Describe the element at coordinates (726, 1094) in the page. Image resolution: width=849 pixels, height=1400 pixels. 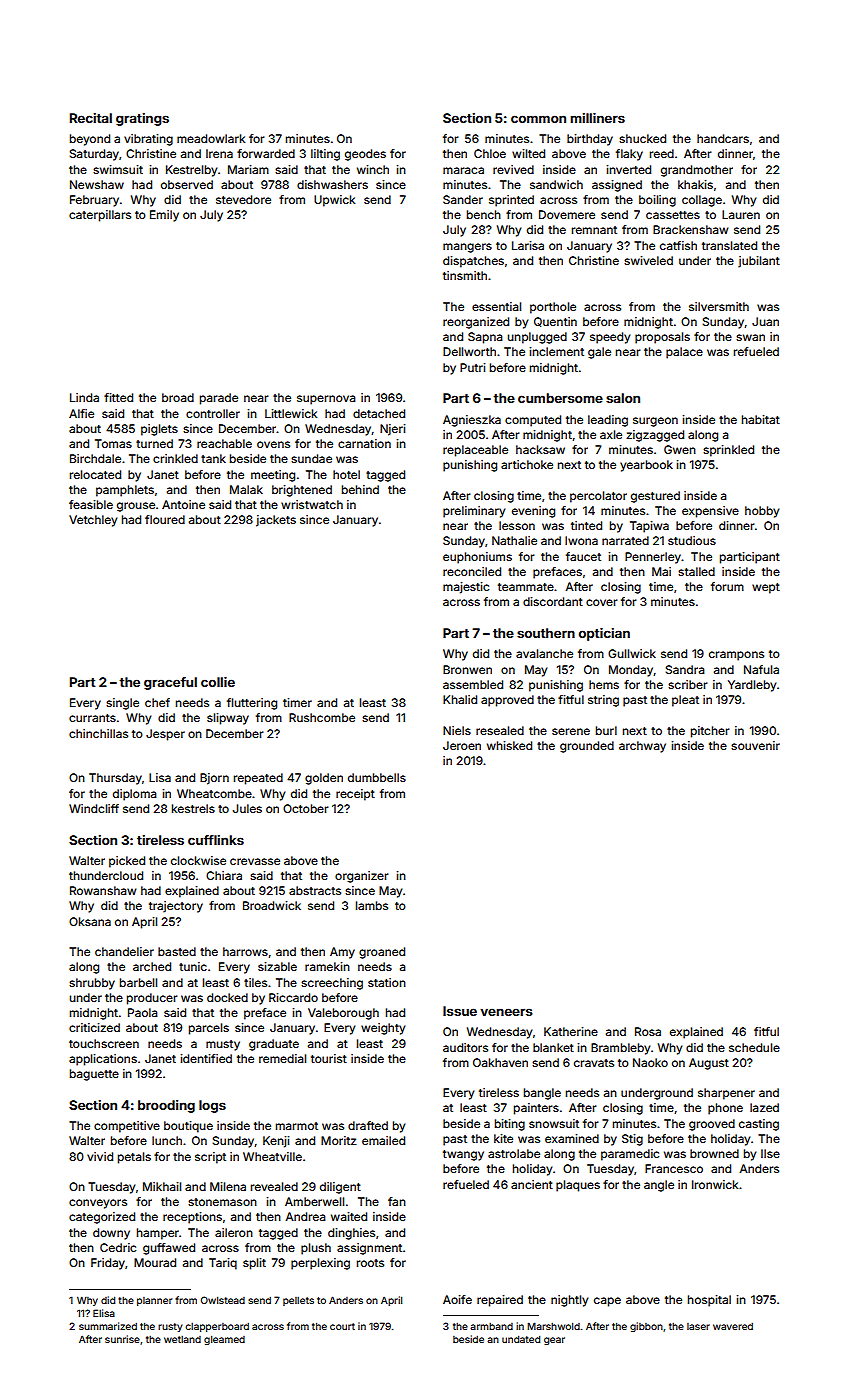
I see `sharpener` at that location.
